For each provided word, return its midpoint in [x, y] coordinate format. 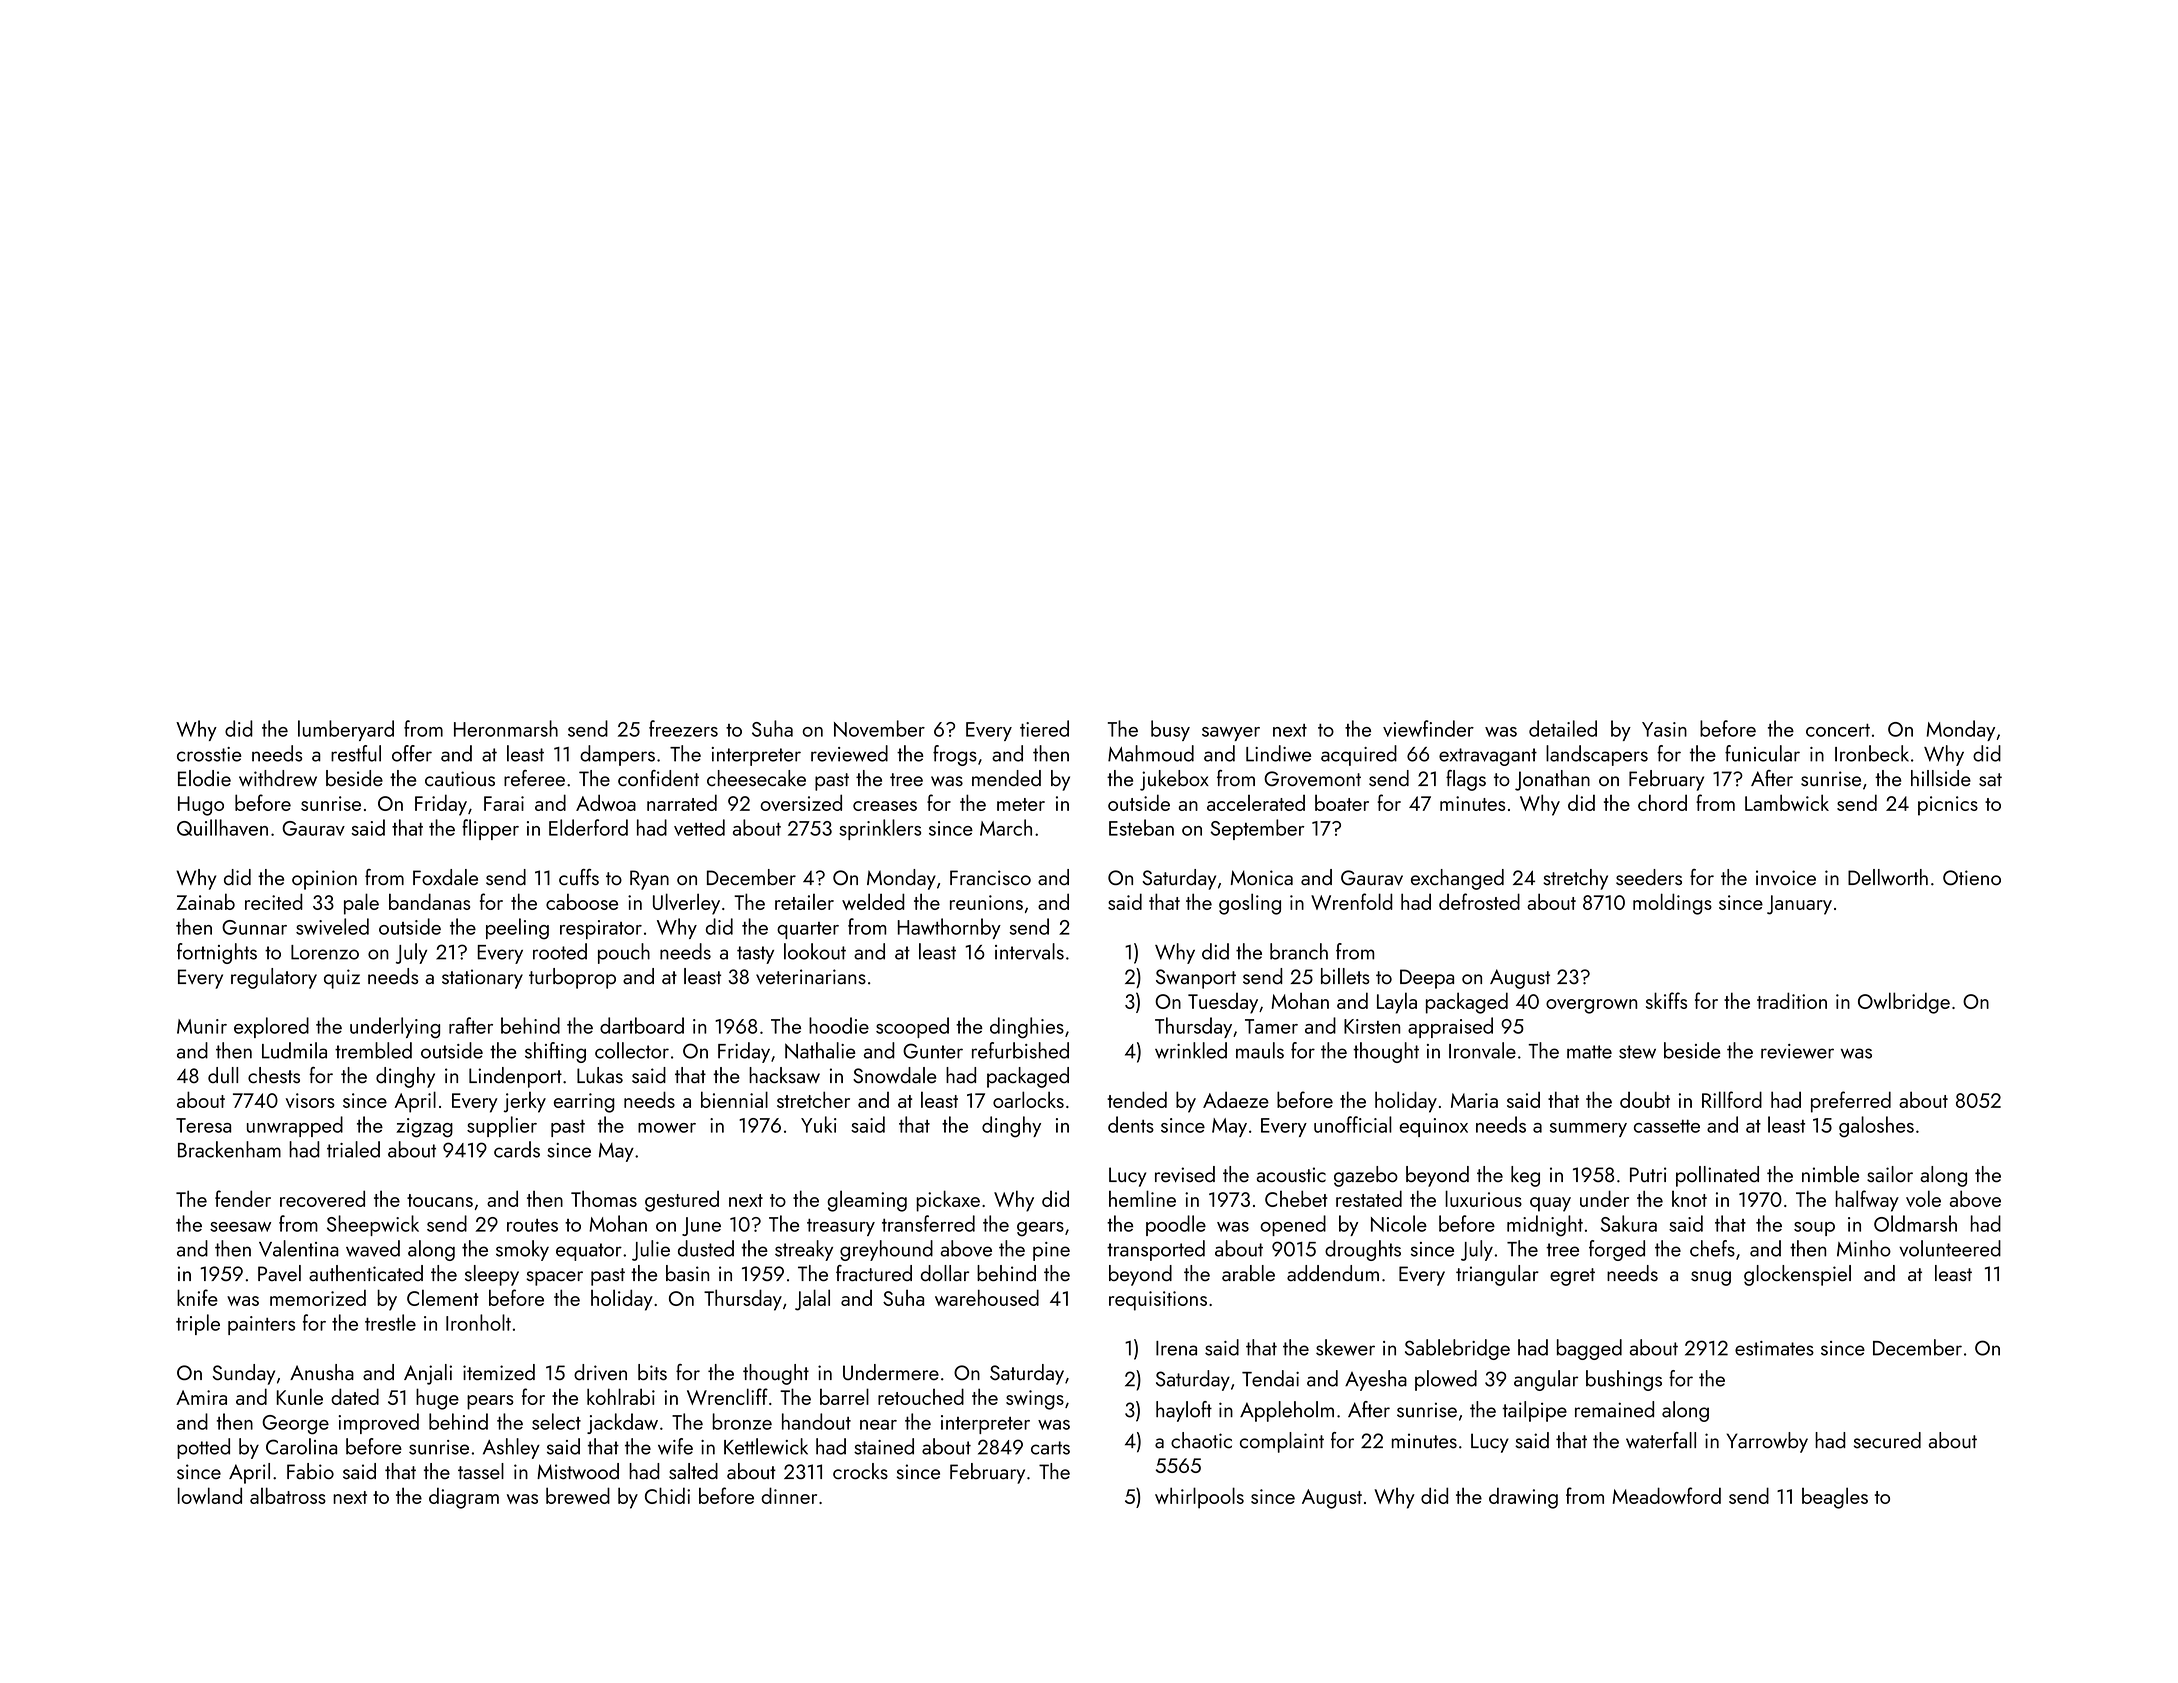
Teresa [203, 1125]
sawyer [1231, 734]
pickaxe [948, 1201]
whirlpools [1199, 1498]
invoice [1786, 878]
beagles [1835, 1498]
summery [1588, 1130]
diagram [464, 1498]
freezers [683, 728]
